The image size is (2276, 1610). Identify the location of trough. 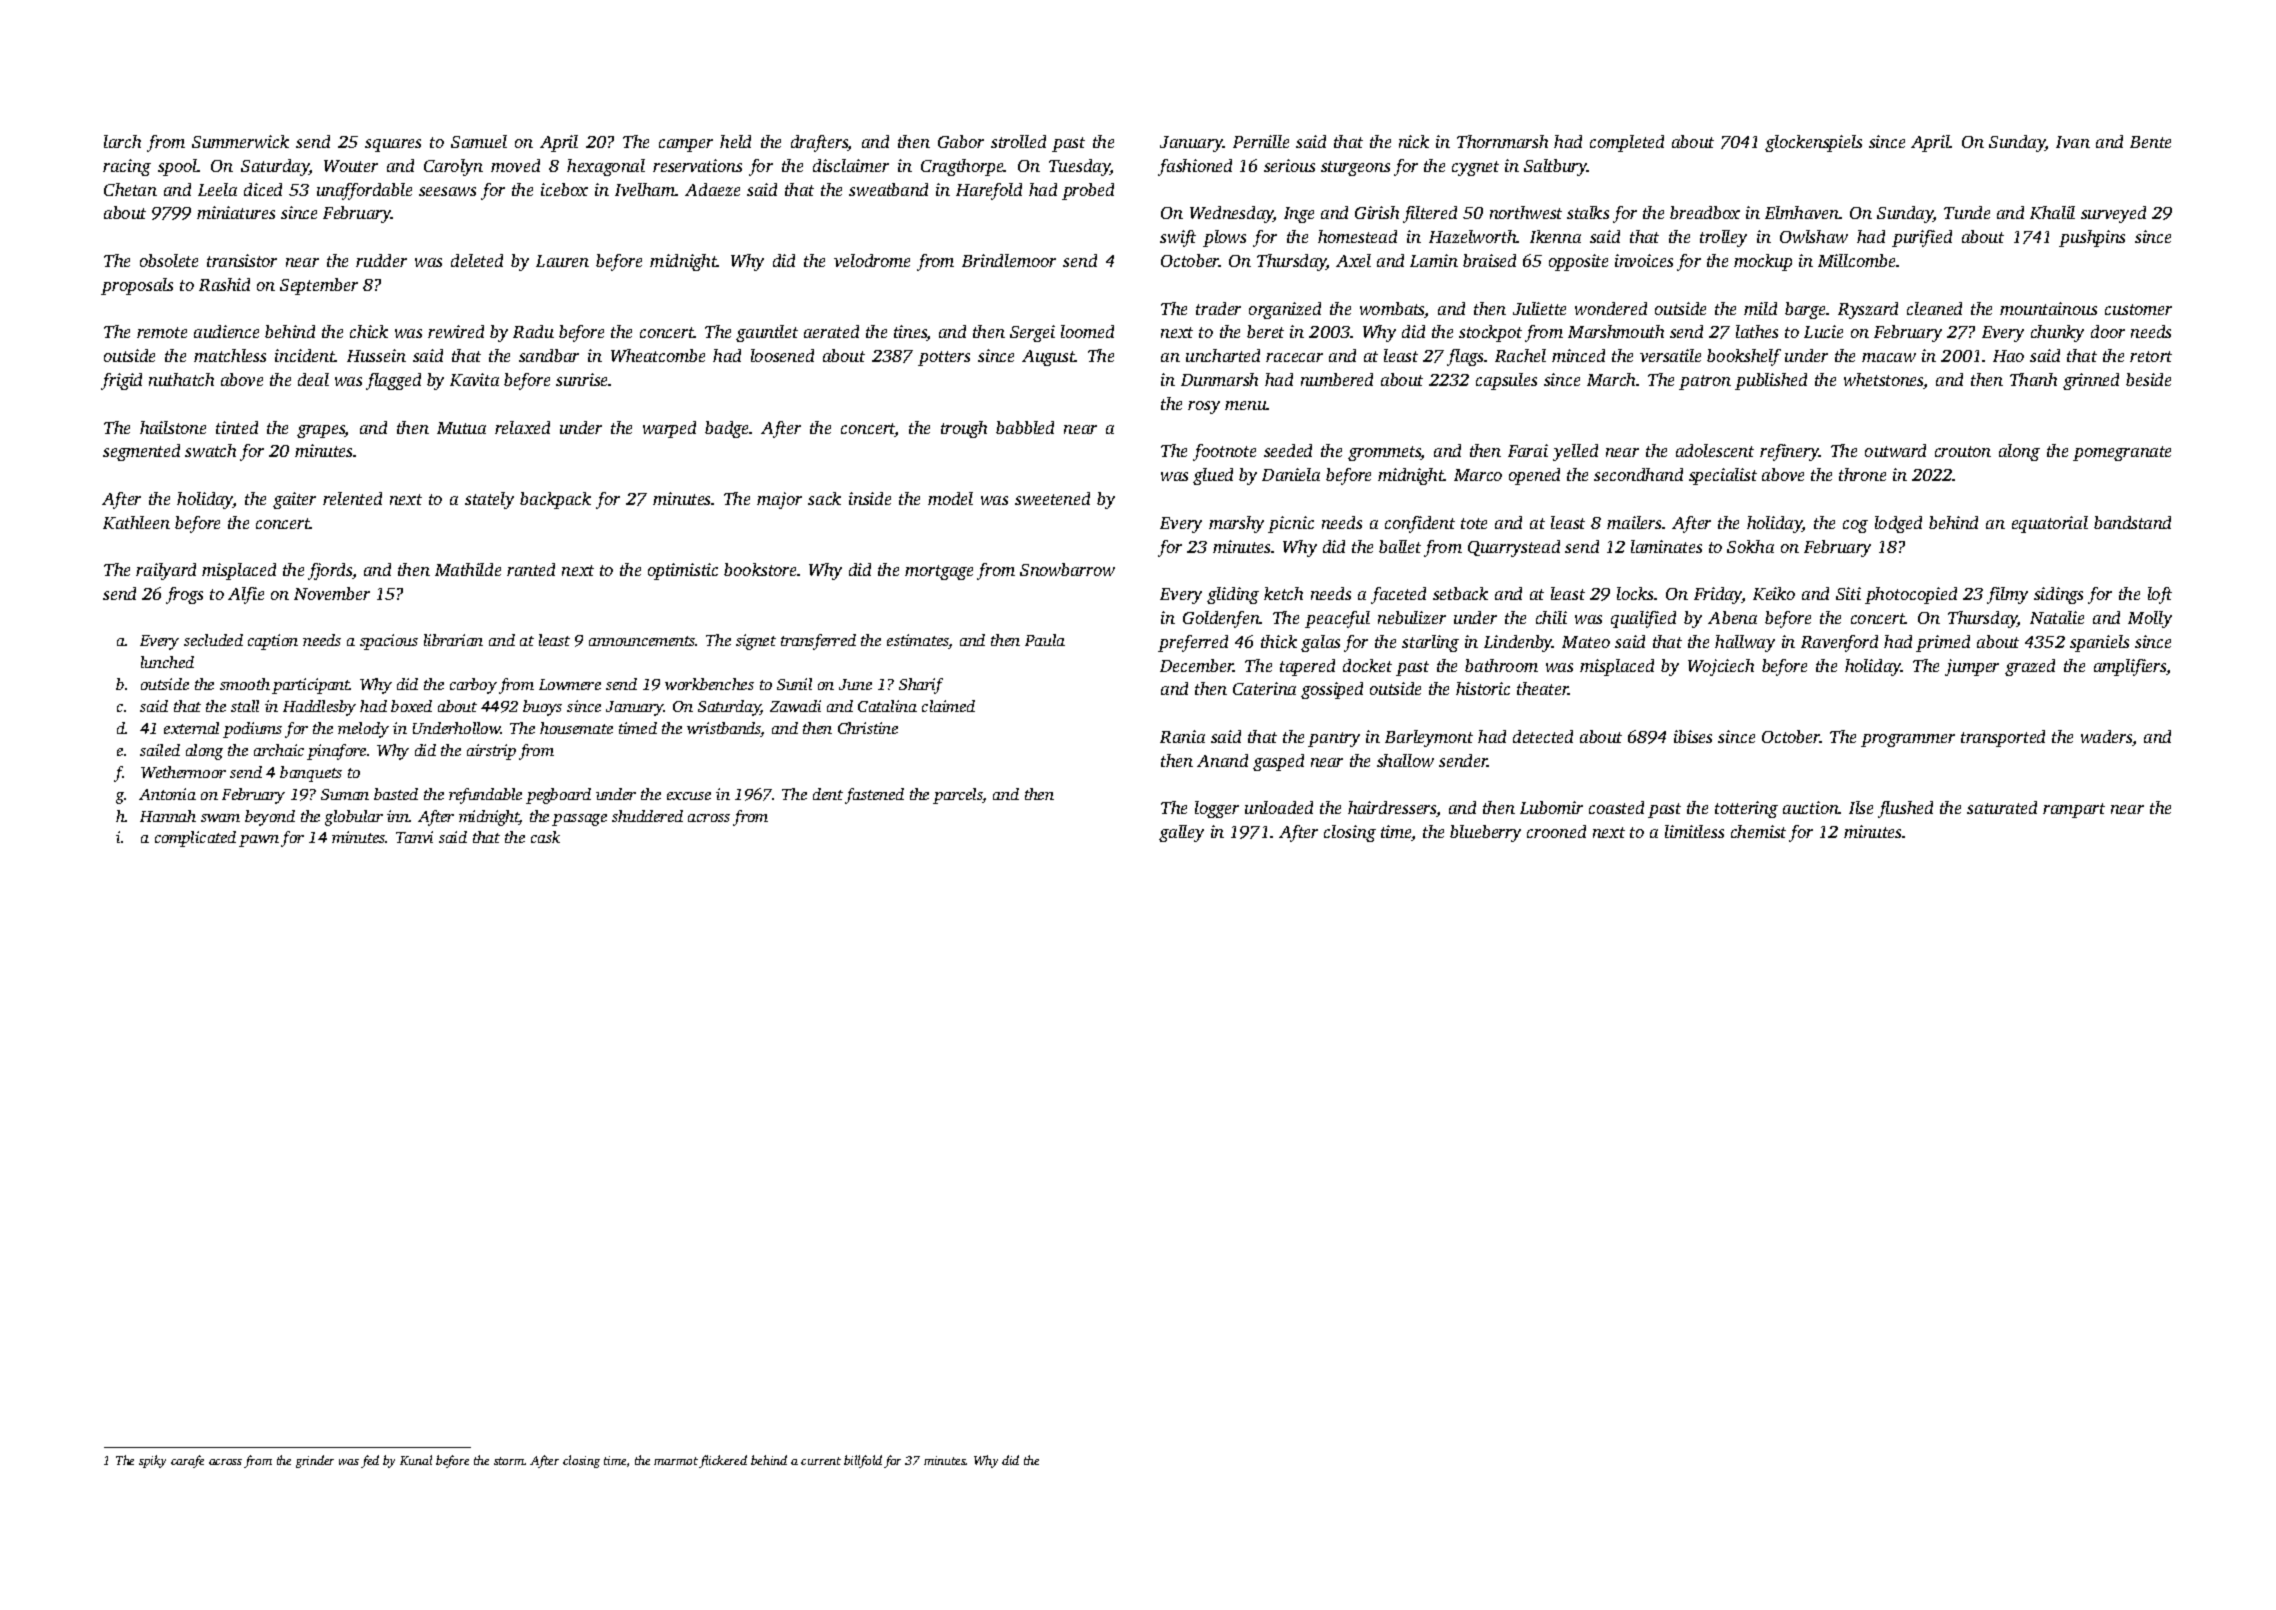
(964, 429).
